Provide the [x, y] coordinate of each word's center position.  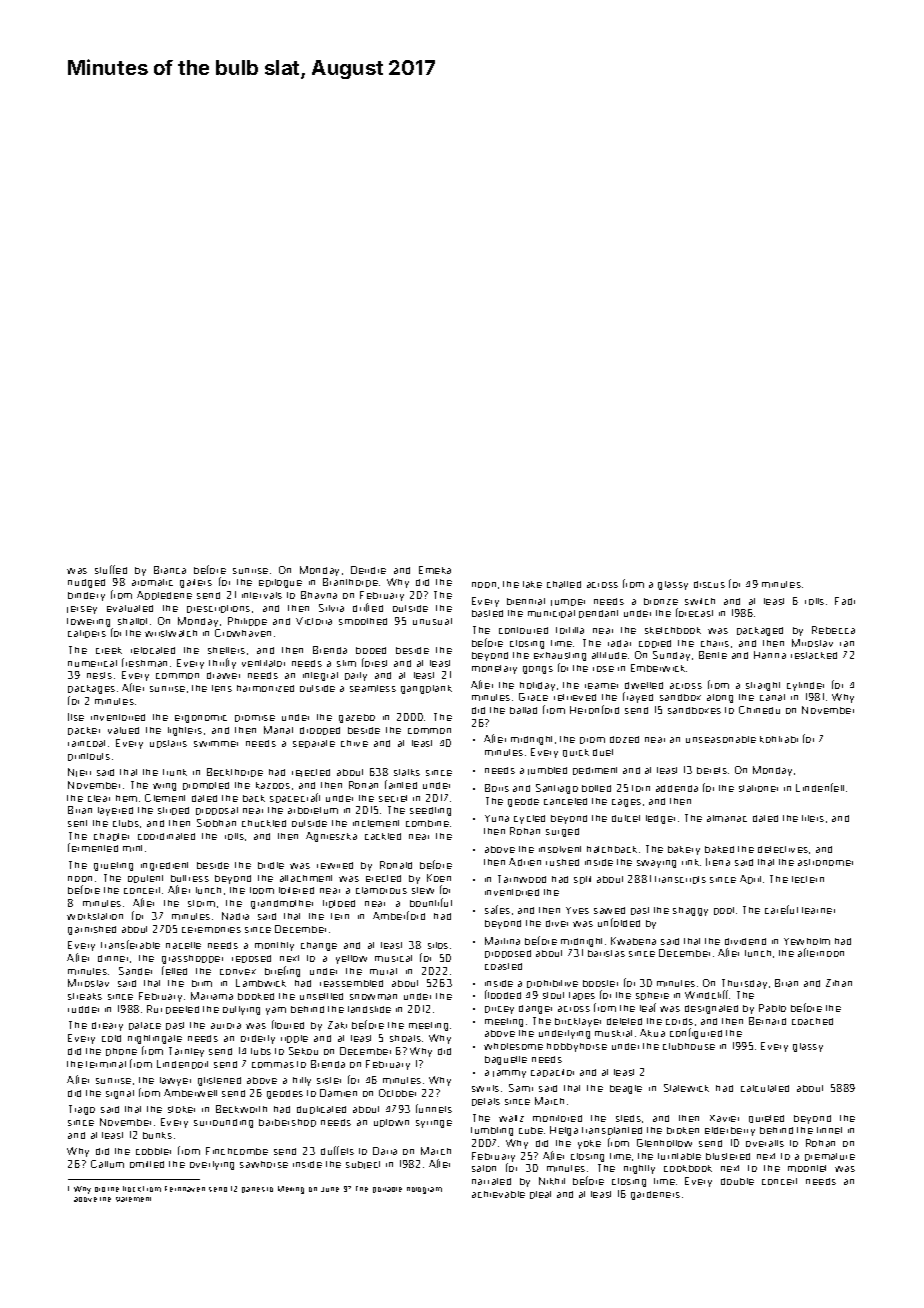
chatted [564, 584]
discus [709, 584]
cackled [383, 836]
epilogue [280, 583]
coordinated [166, 836]
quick [576, 753]
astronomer [825, 862]
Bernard [767, 1021]
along [720, 698]
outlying [241, 1010]
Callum [107, 1164]
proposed [508, 954]
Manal [278, 730]
